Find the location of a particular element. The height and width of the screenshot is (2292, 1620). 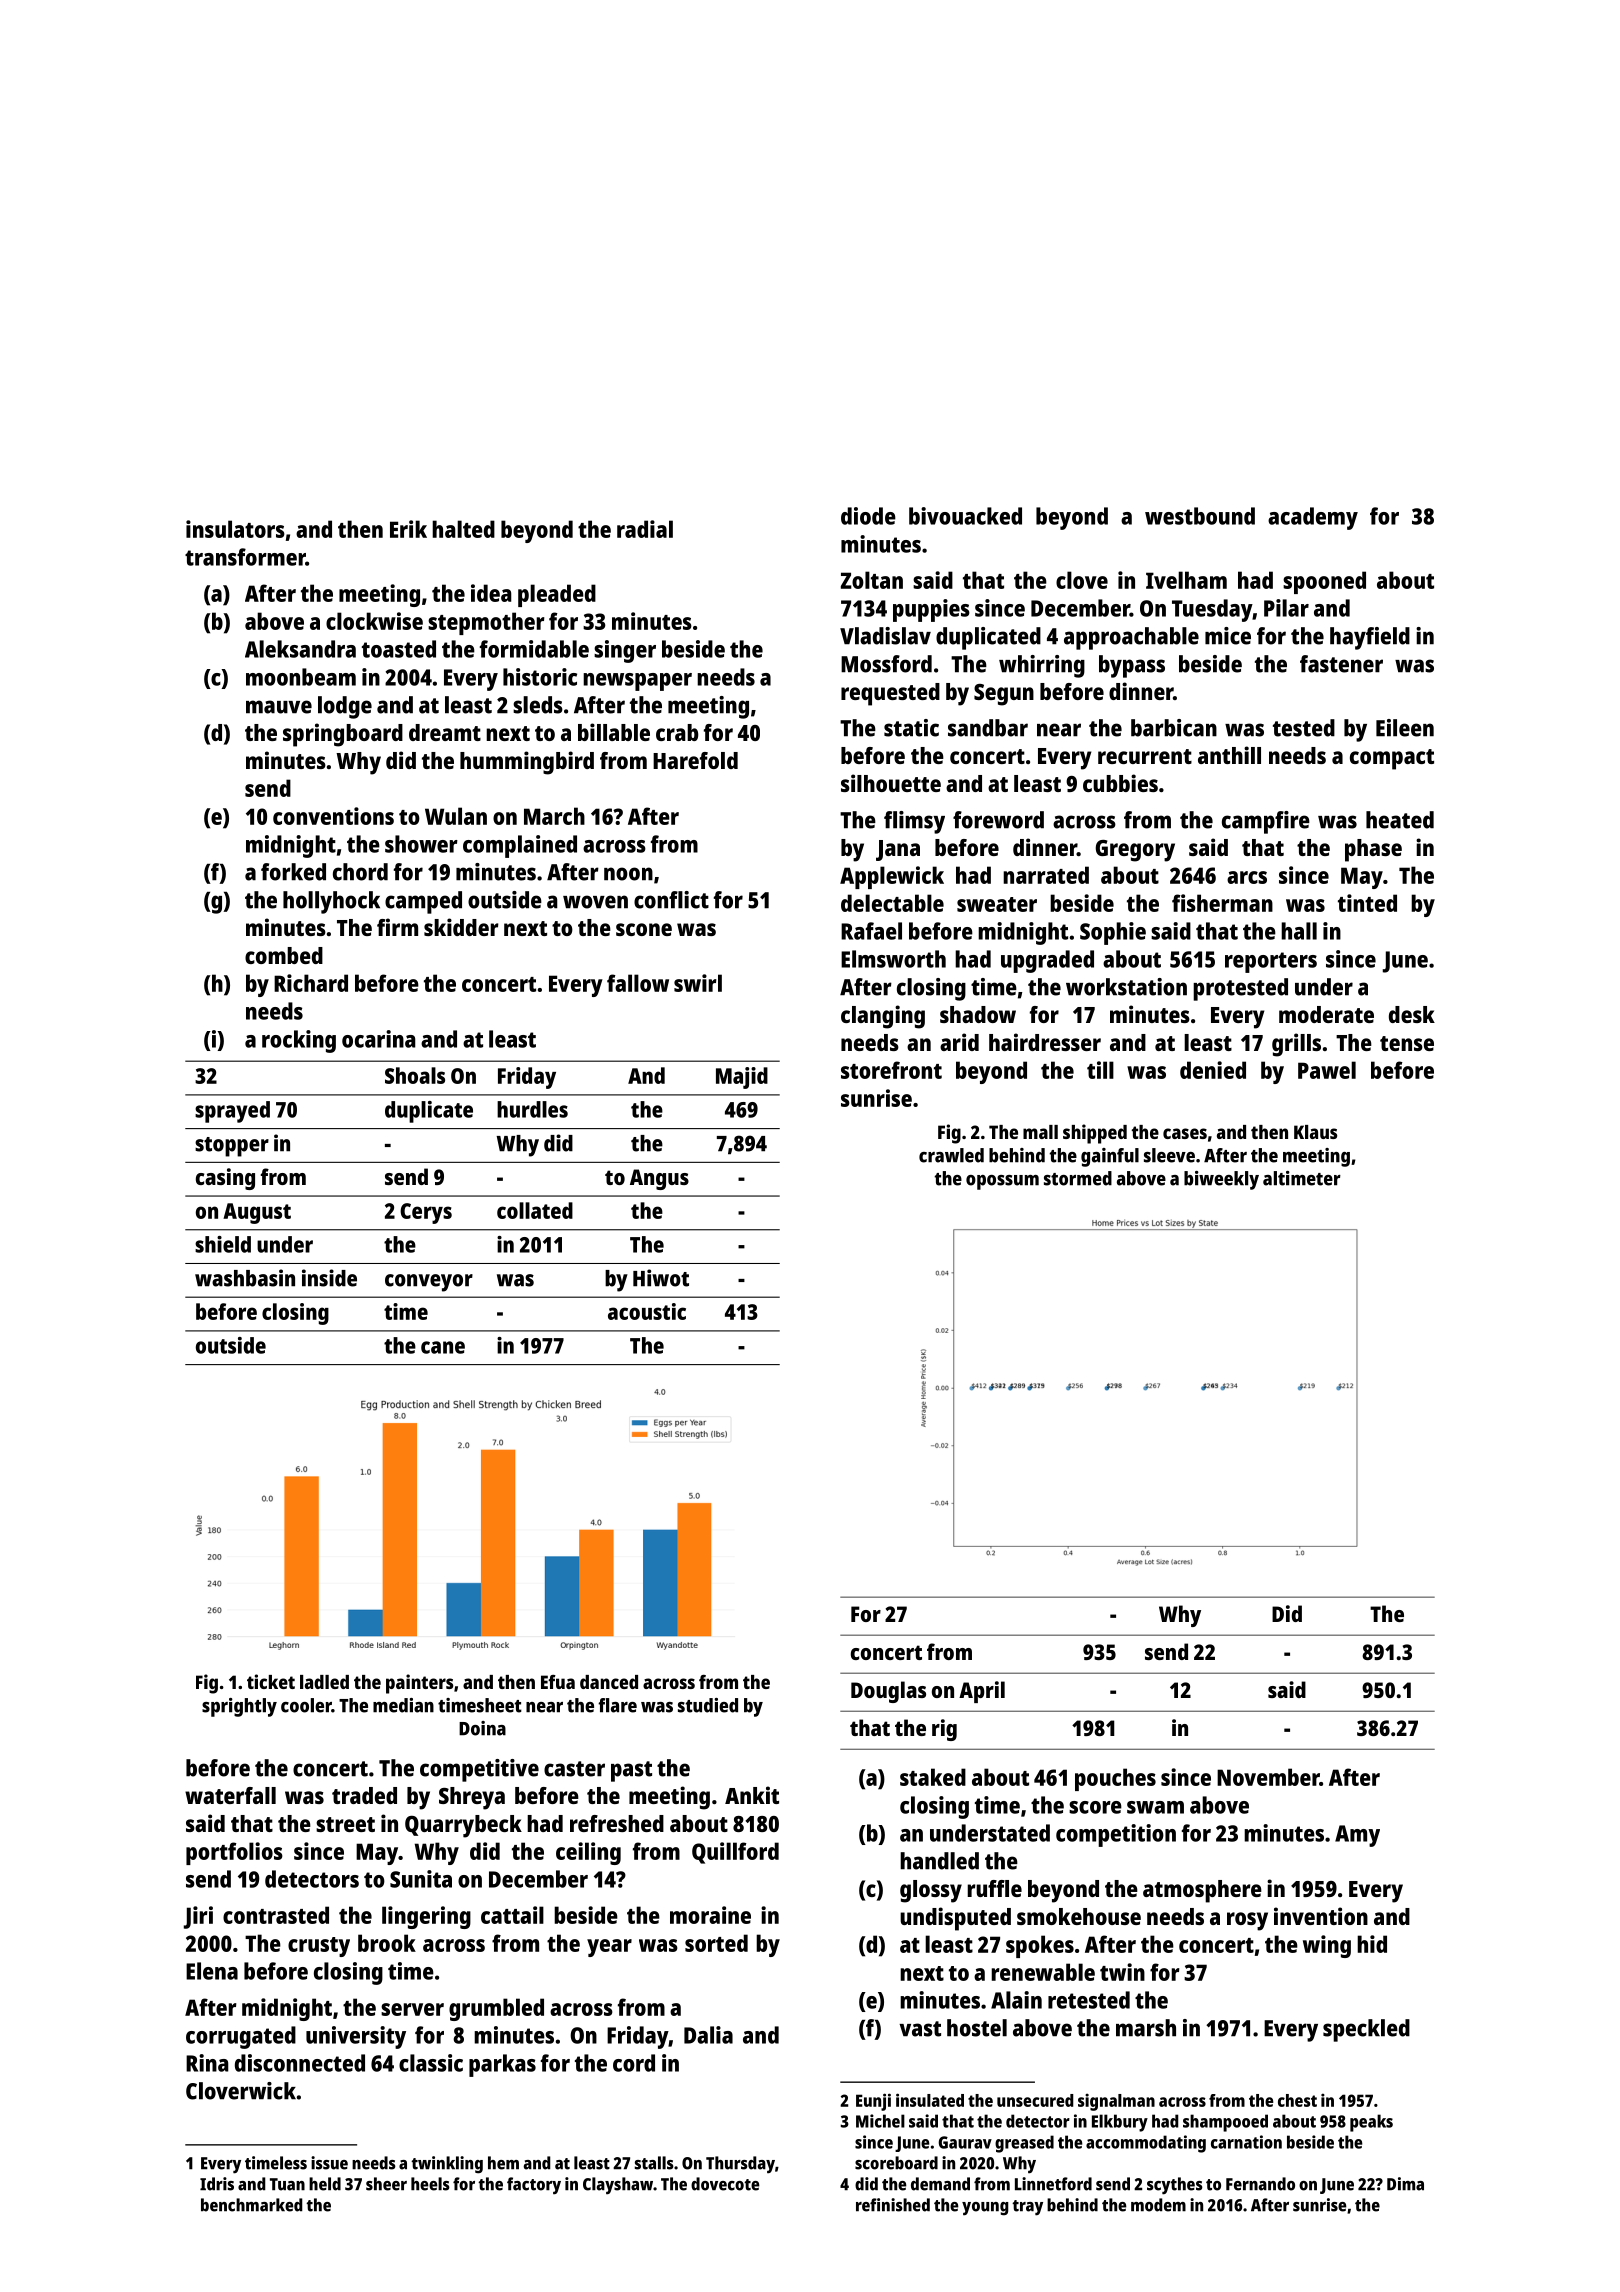

Elmsworth is located at coordinates (893, 959).
